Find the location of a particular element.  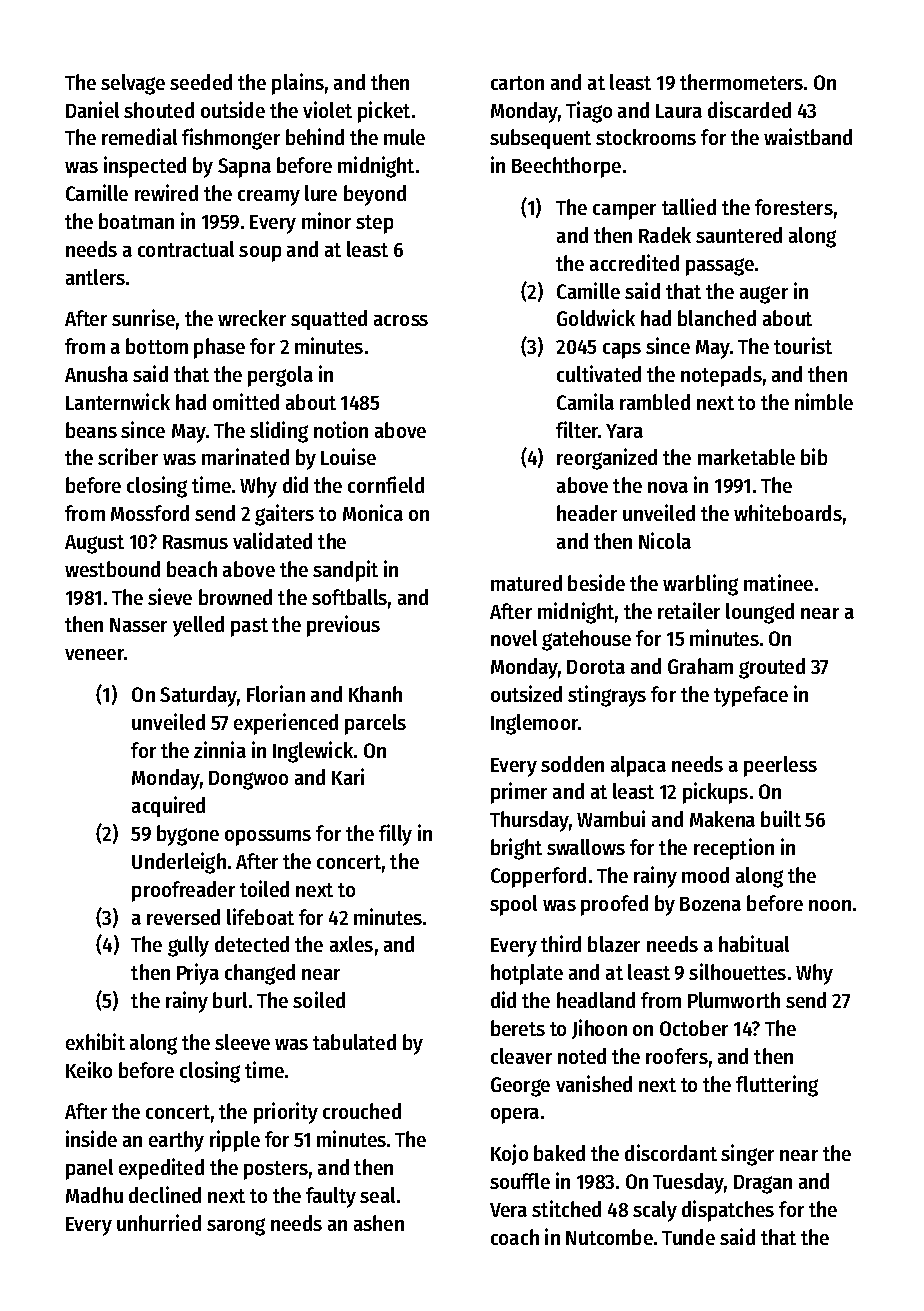

ashen is located at coordinates (379, 1223).
